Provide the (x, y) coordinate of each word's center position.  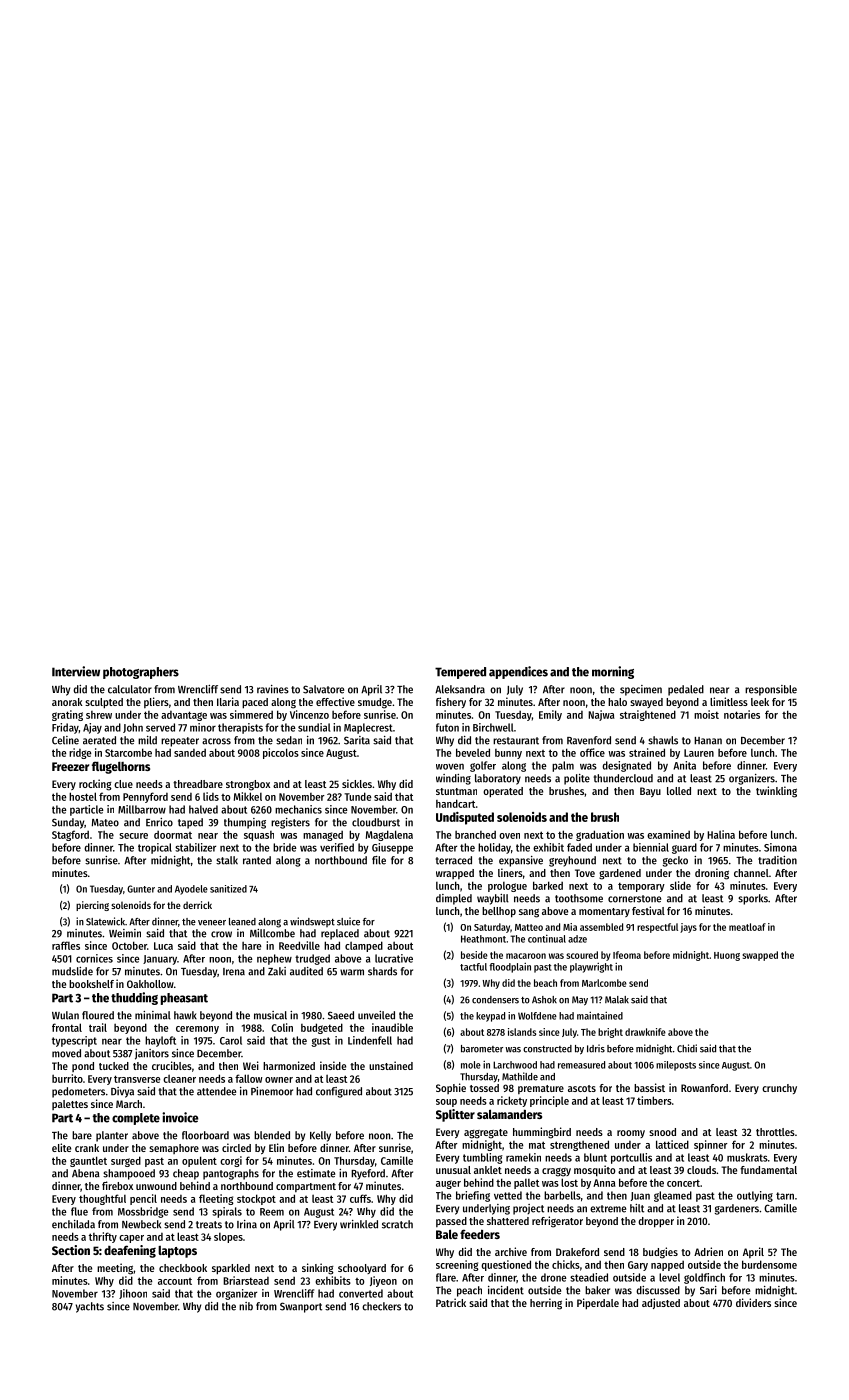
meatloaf (747, 927)
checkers (381, 1306)
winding (453, 779)
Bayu (650, 792)
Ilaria (228, 701)
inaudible (392, 1027)
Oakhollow (150, 984)
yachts (90, 1307)
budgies (660, 1253)
